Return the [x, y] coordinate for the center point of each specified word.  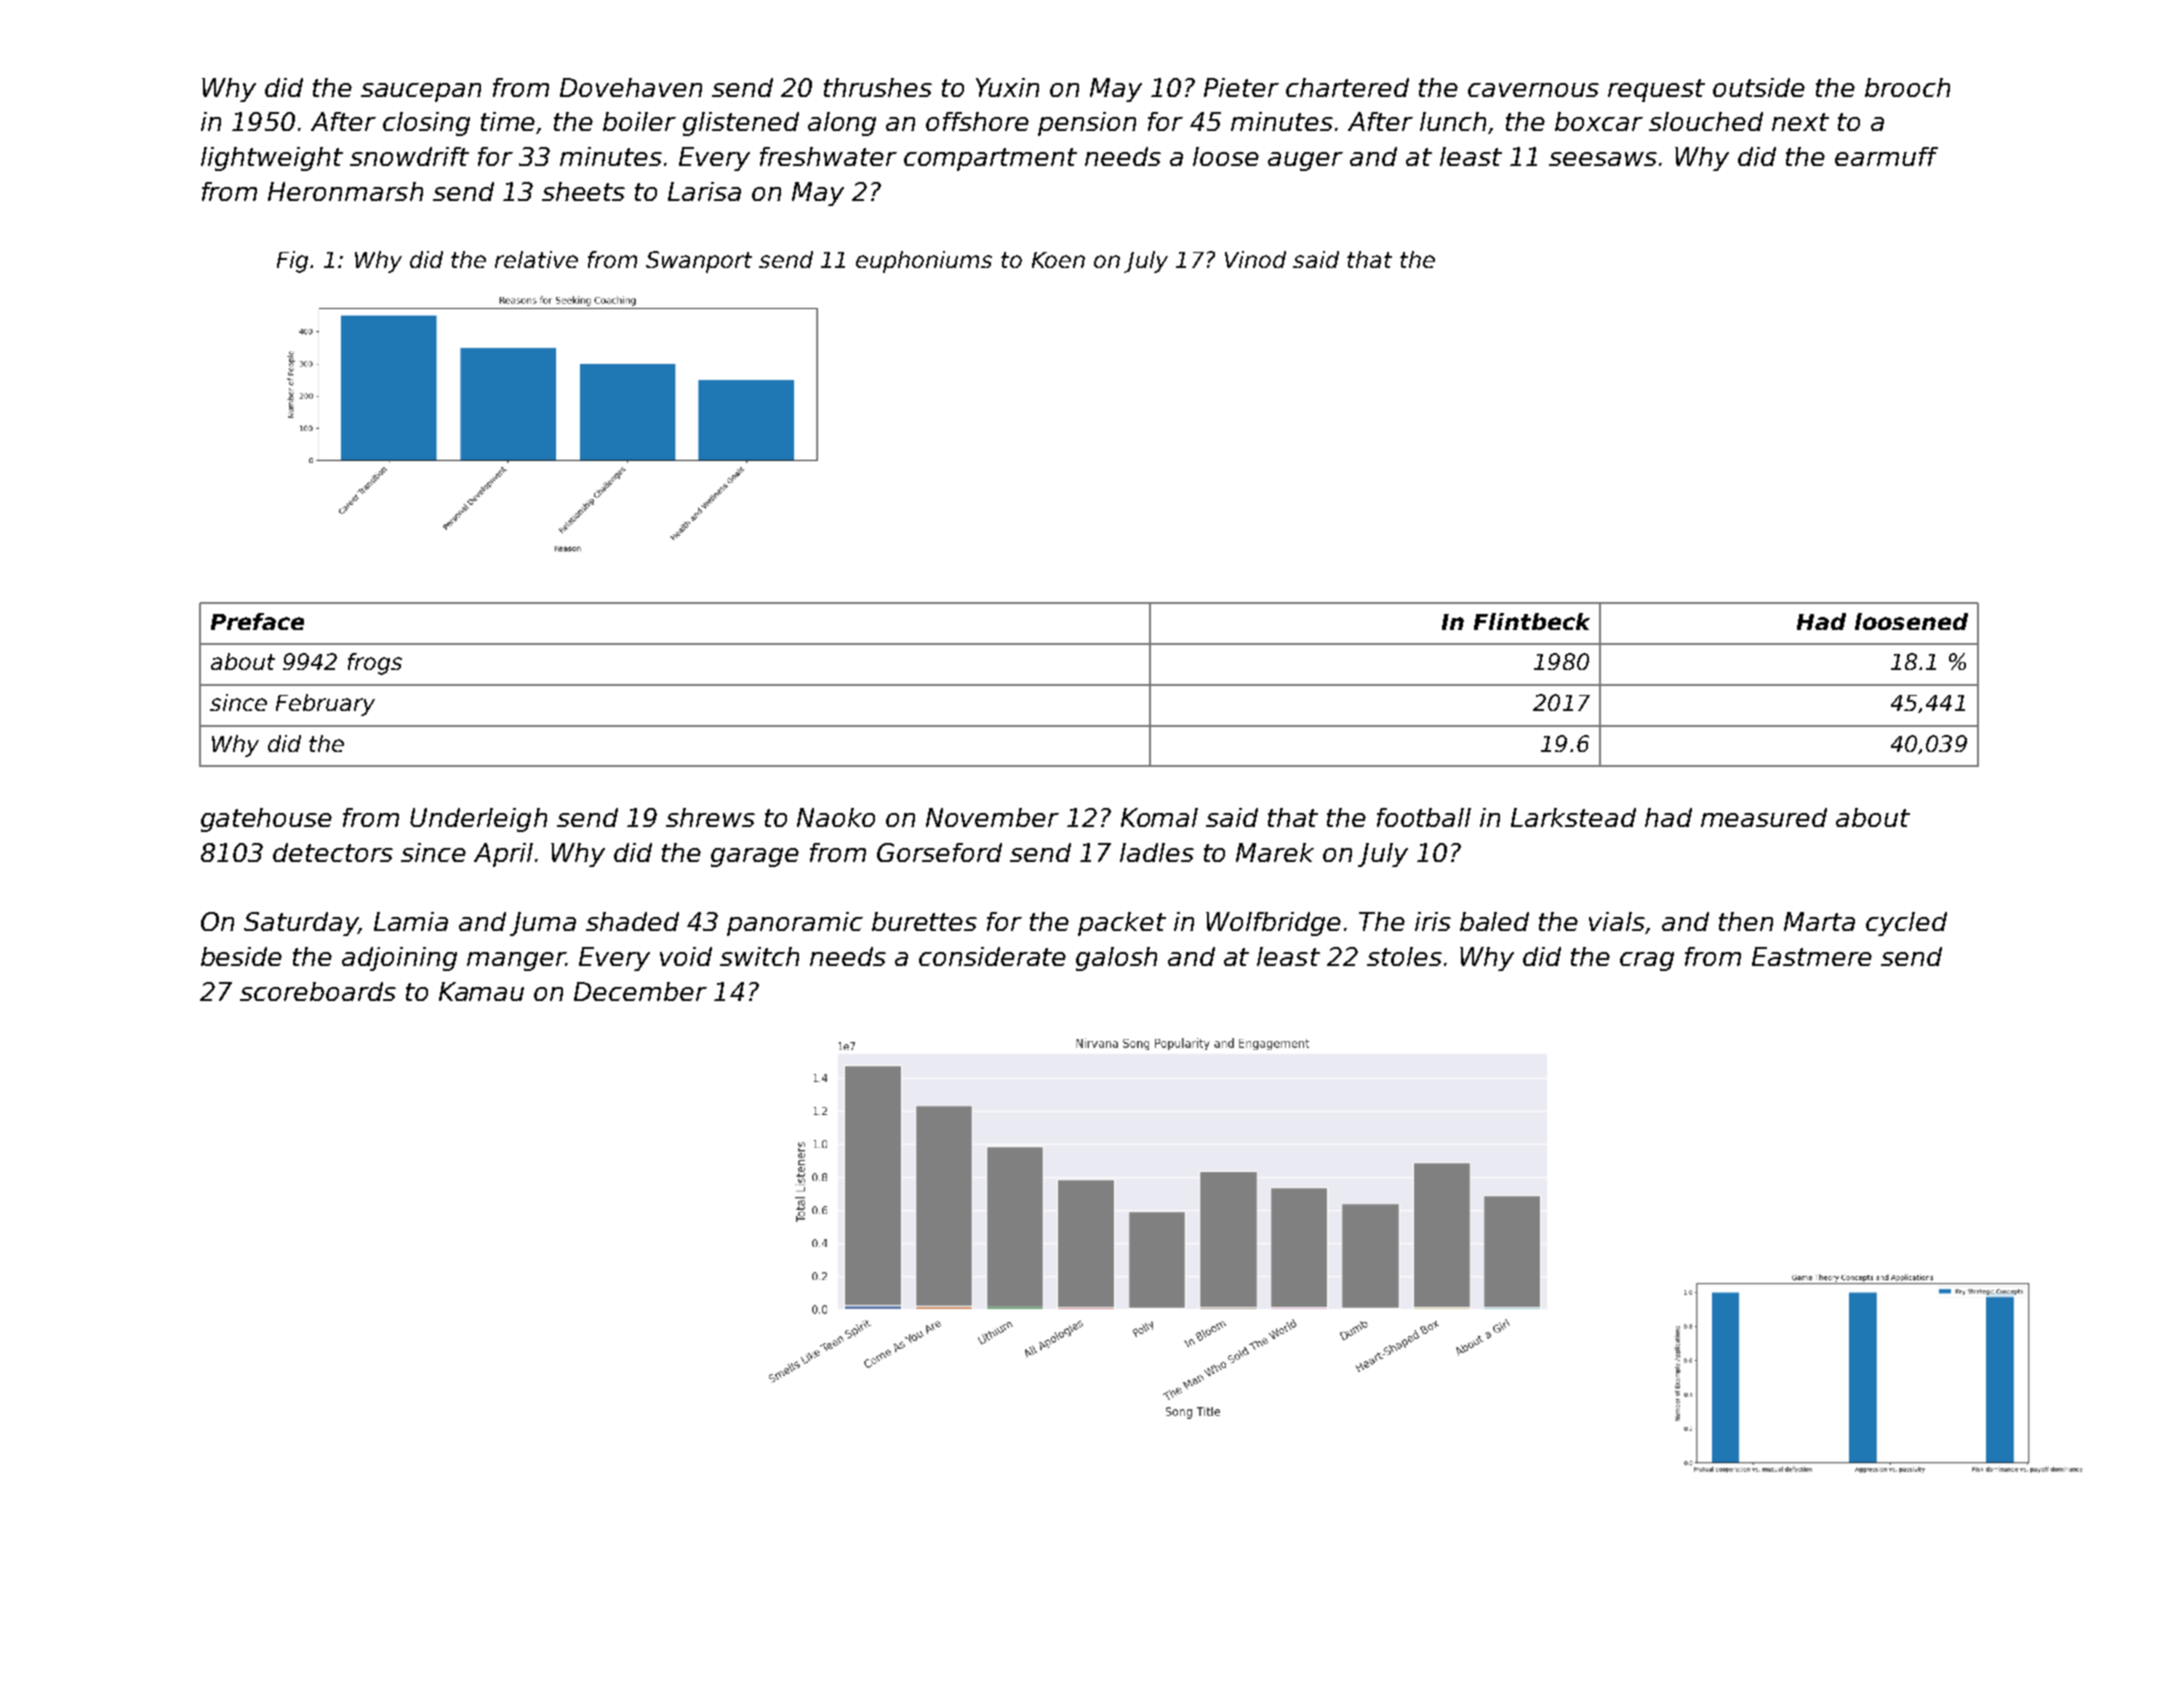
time [509, 123]
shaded [632, 921]
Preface [257, 621]
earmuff [1886, 156]
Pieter [1241, 87]
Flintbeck [1532, 621]
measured [1764, 817]
